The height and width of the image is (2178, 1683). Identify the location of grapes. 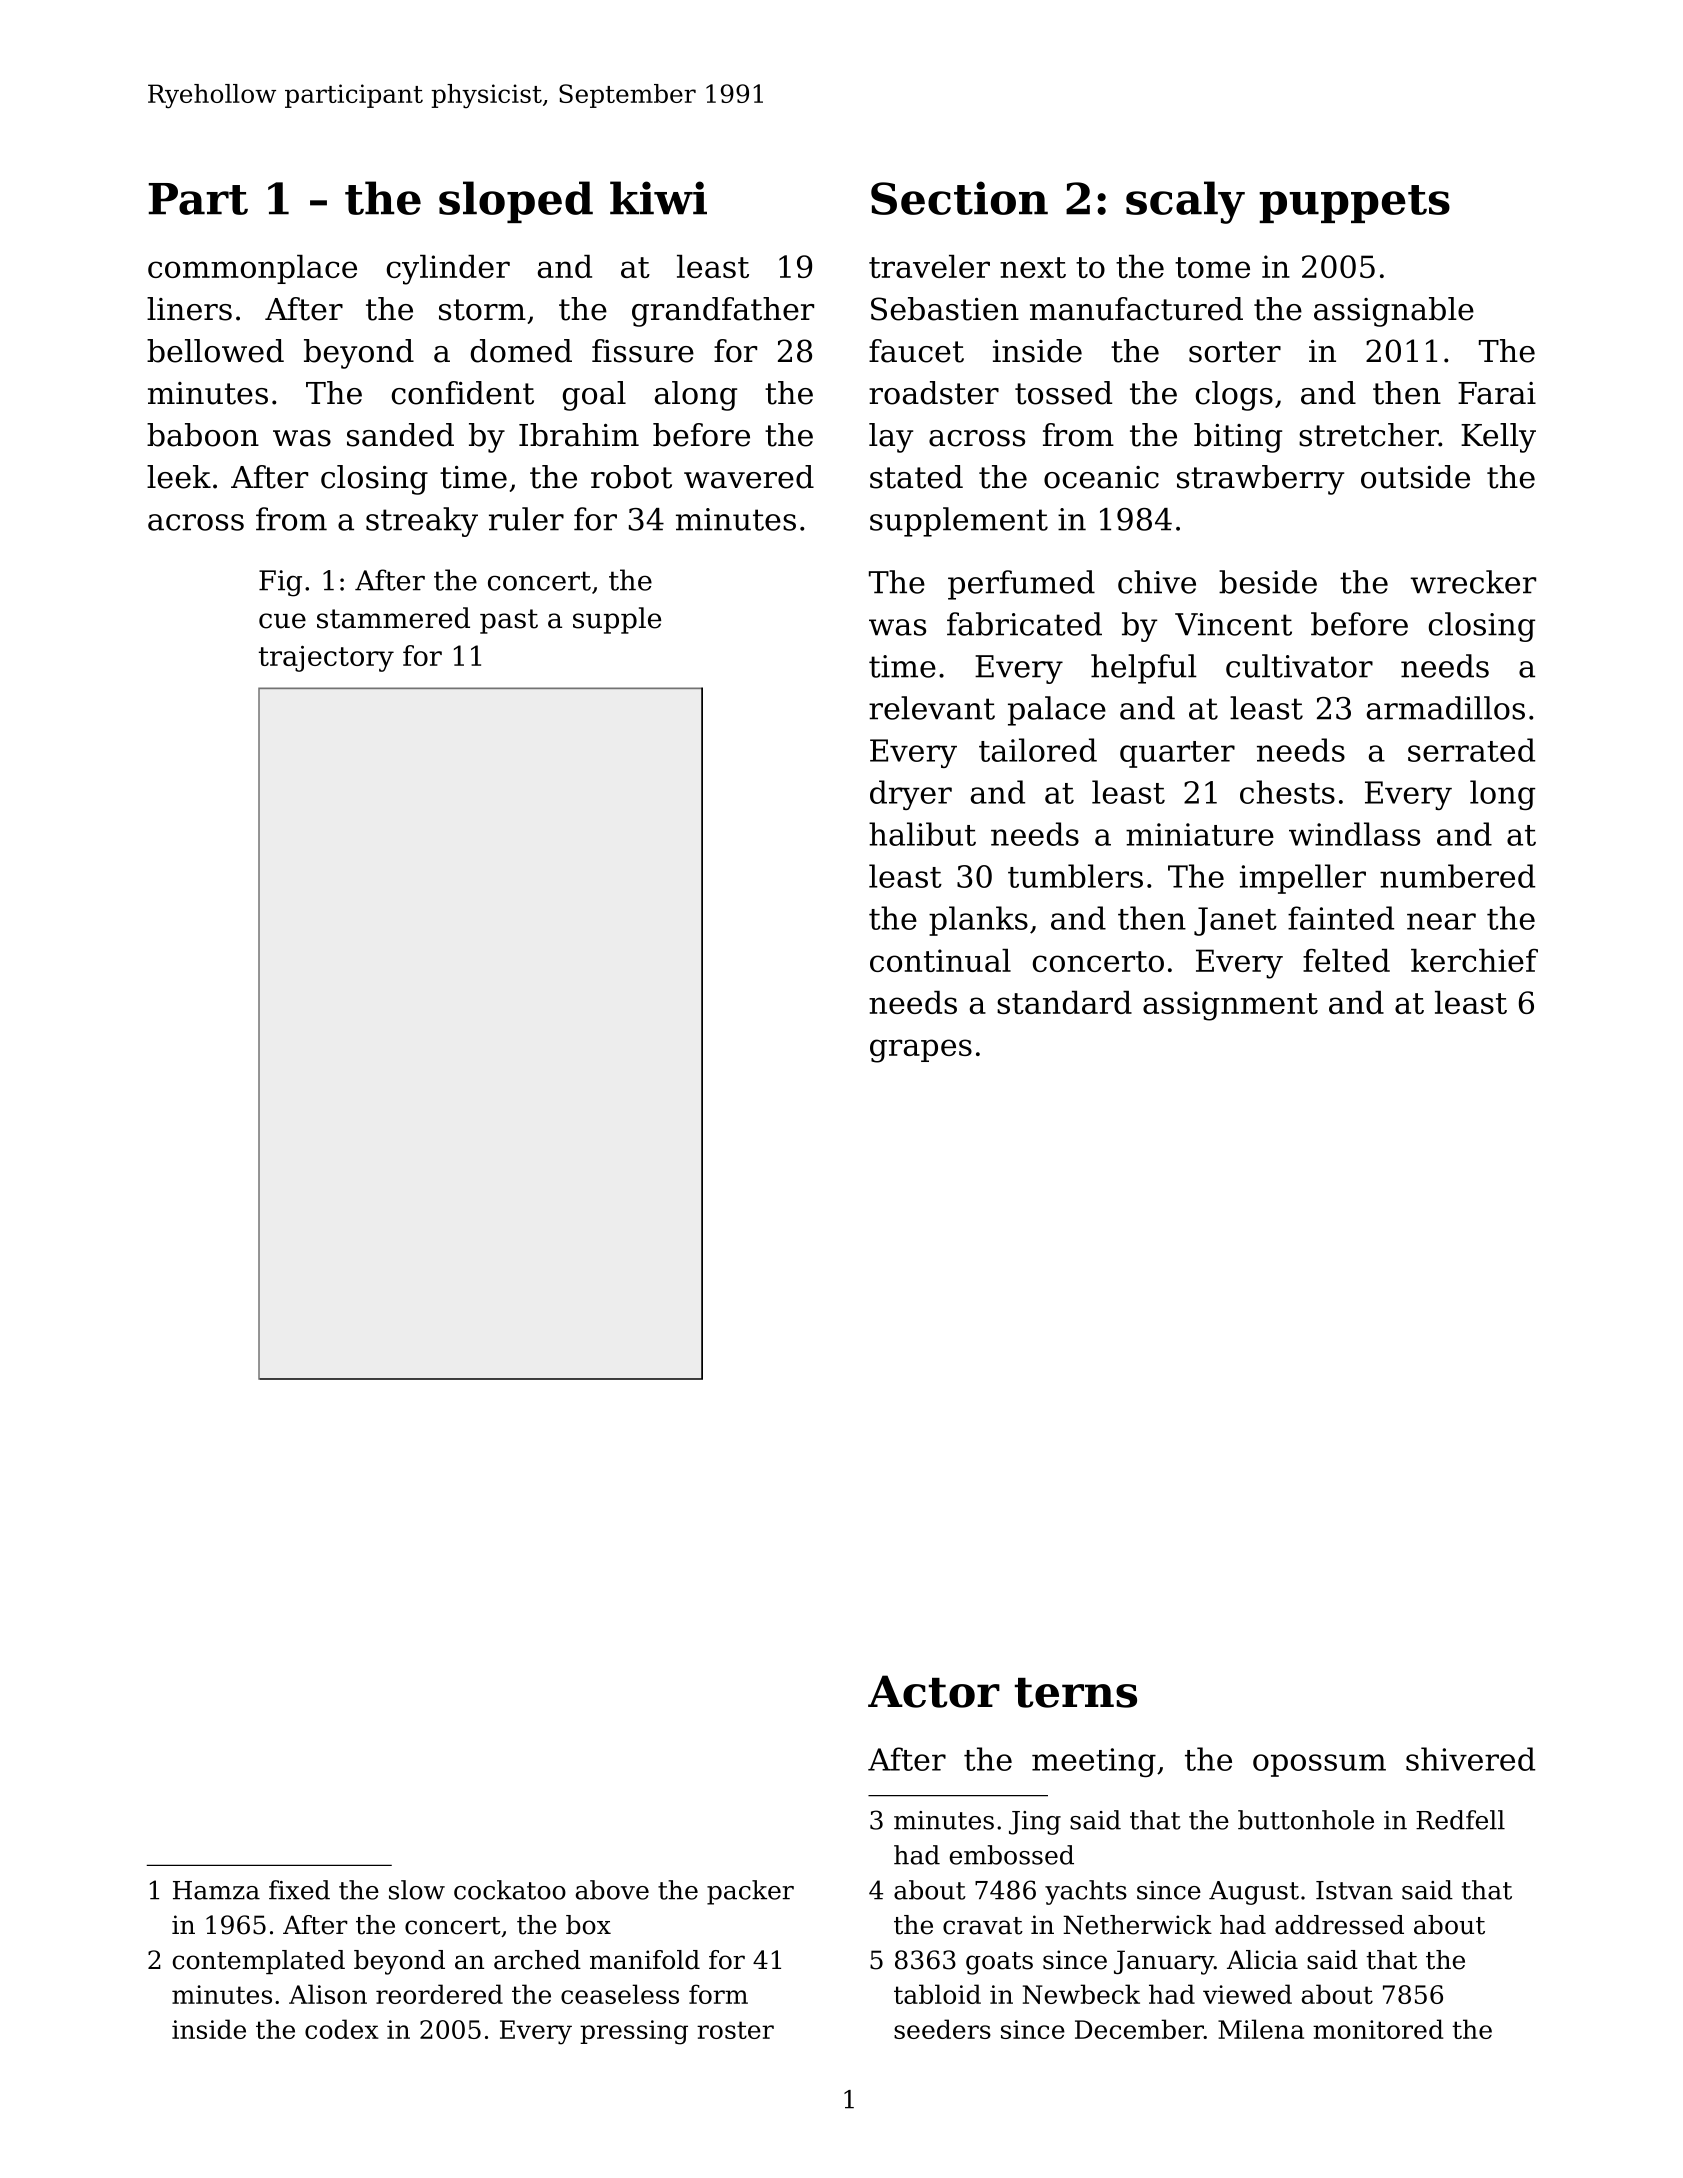
(921, 1051).
